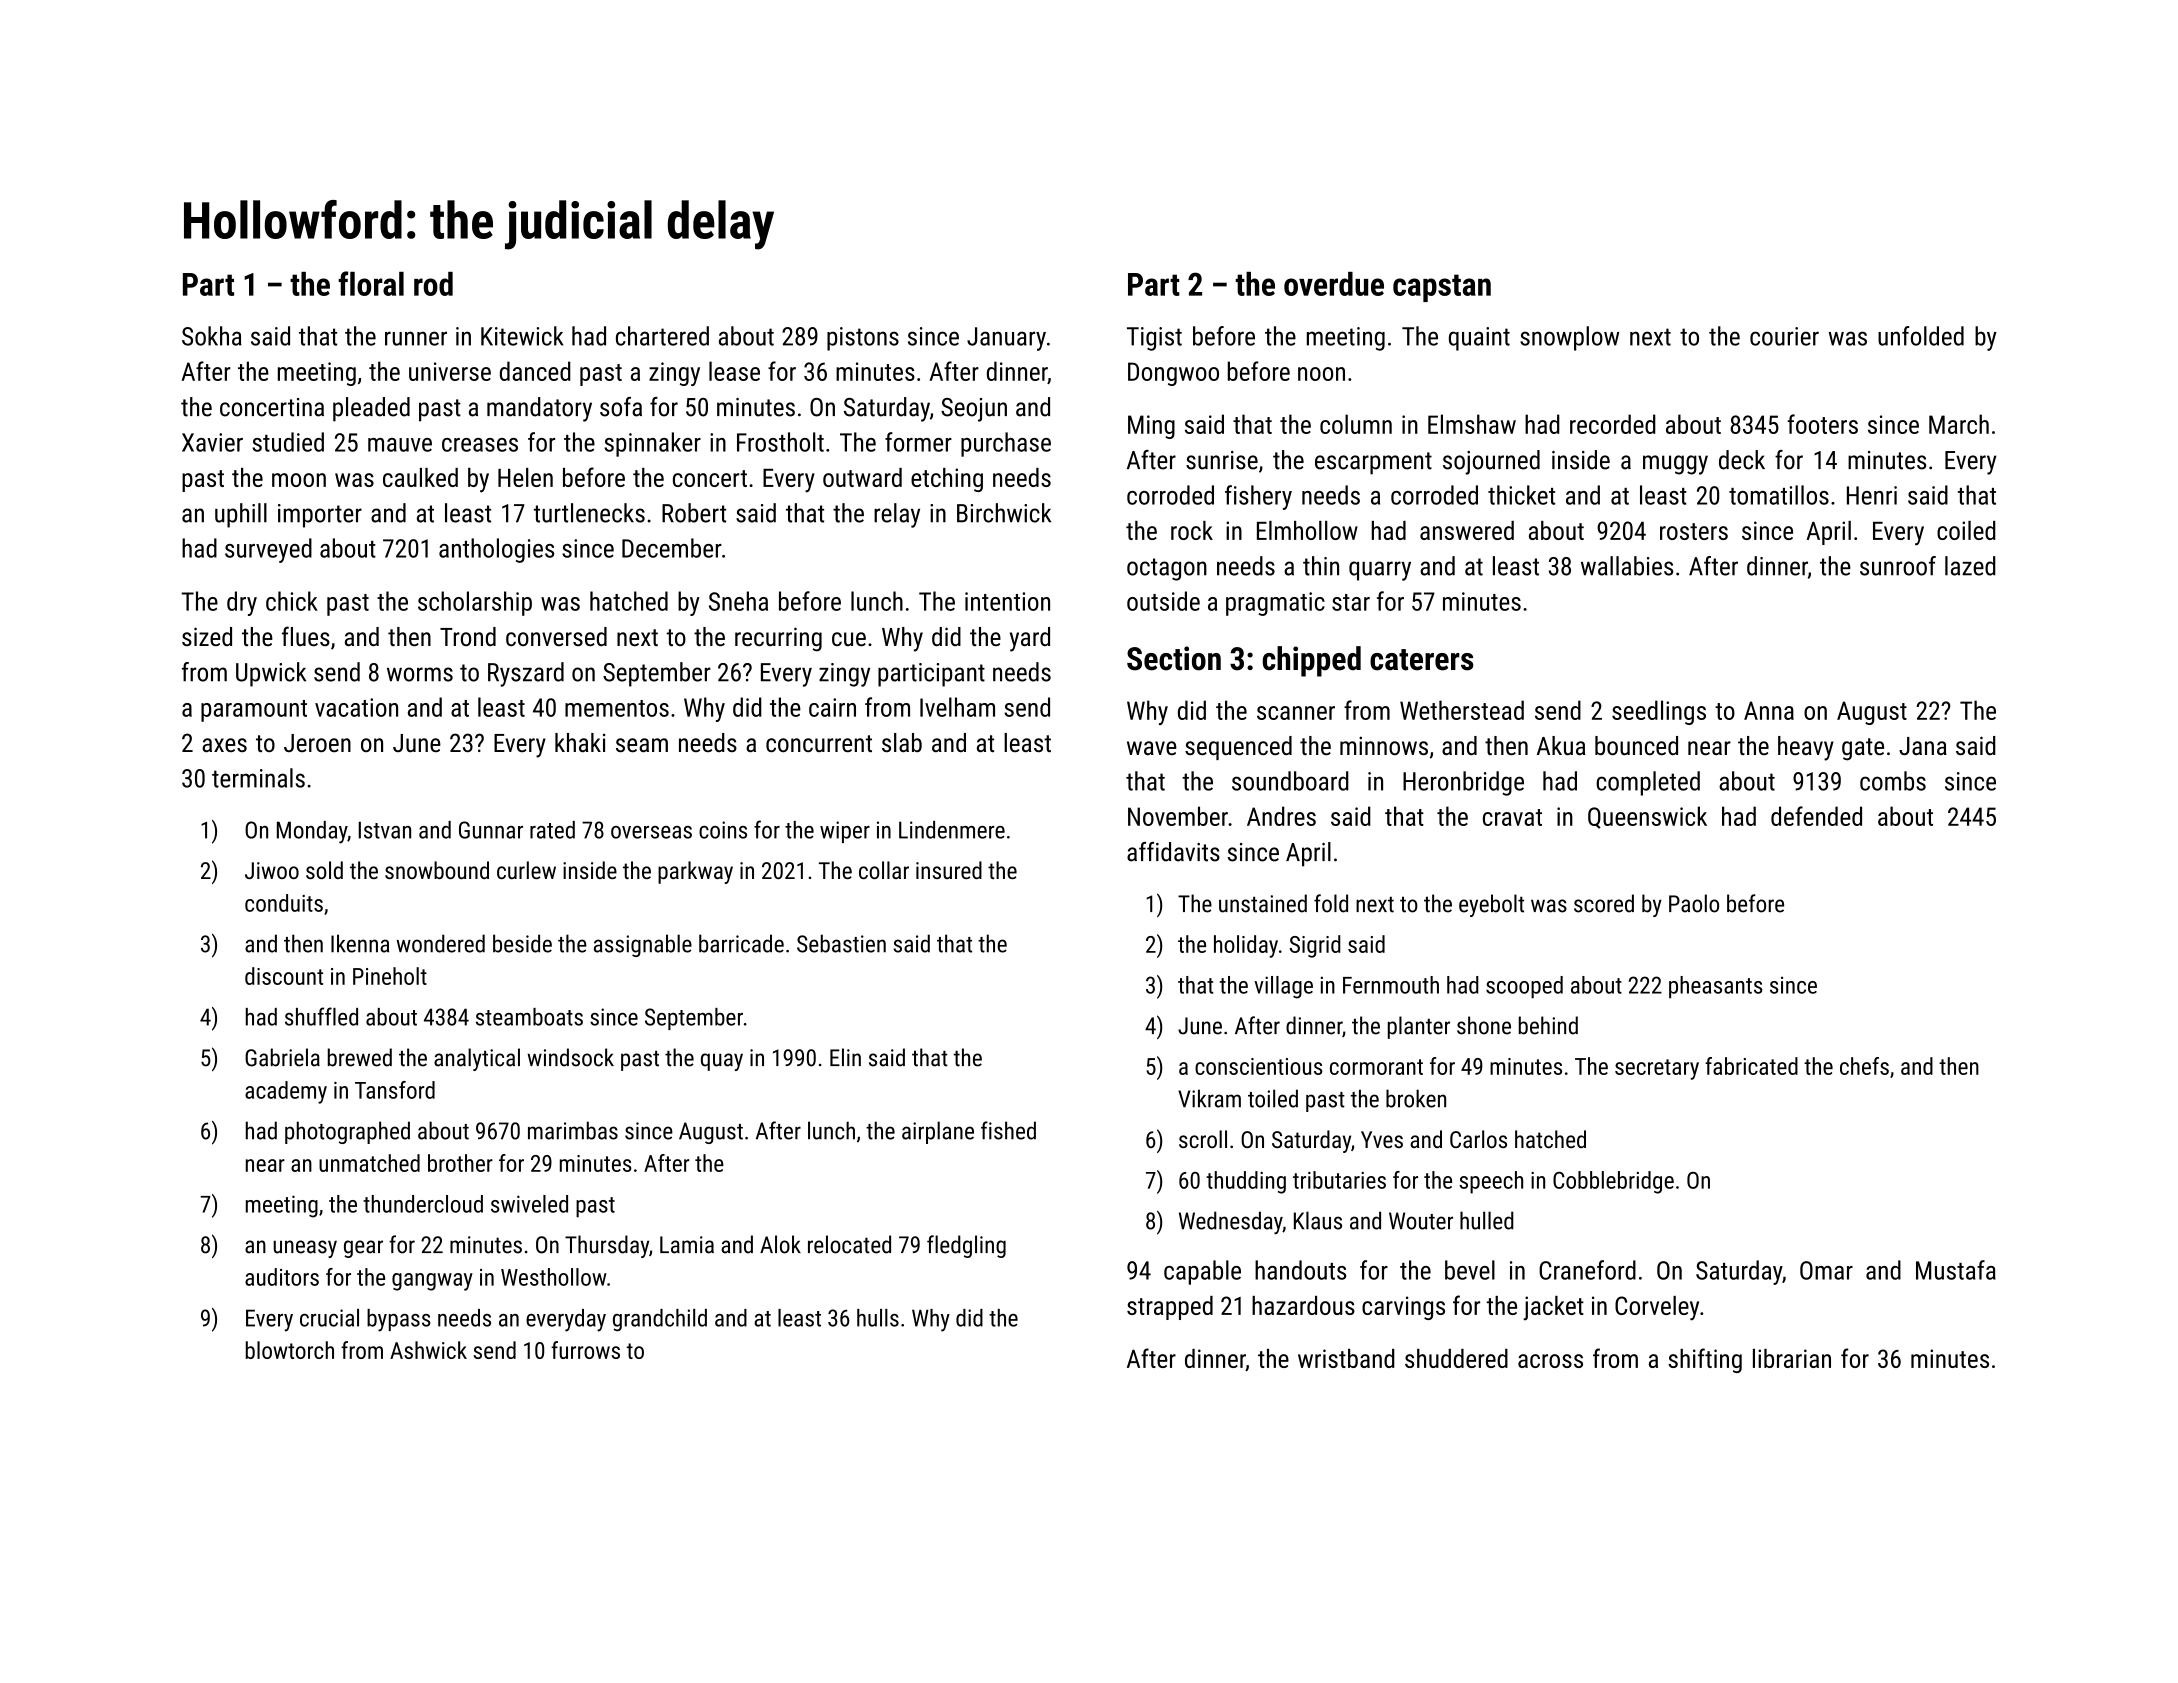 Image resolution: width=2178 pixels, height=1683 pixels. Describe the element at coordinates (952, 830) in the screenshot. I see `Lindenmere` at that location.
